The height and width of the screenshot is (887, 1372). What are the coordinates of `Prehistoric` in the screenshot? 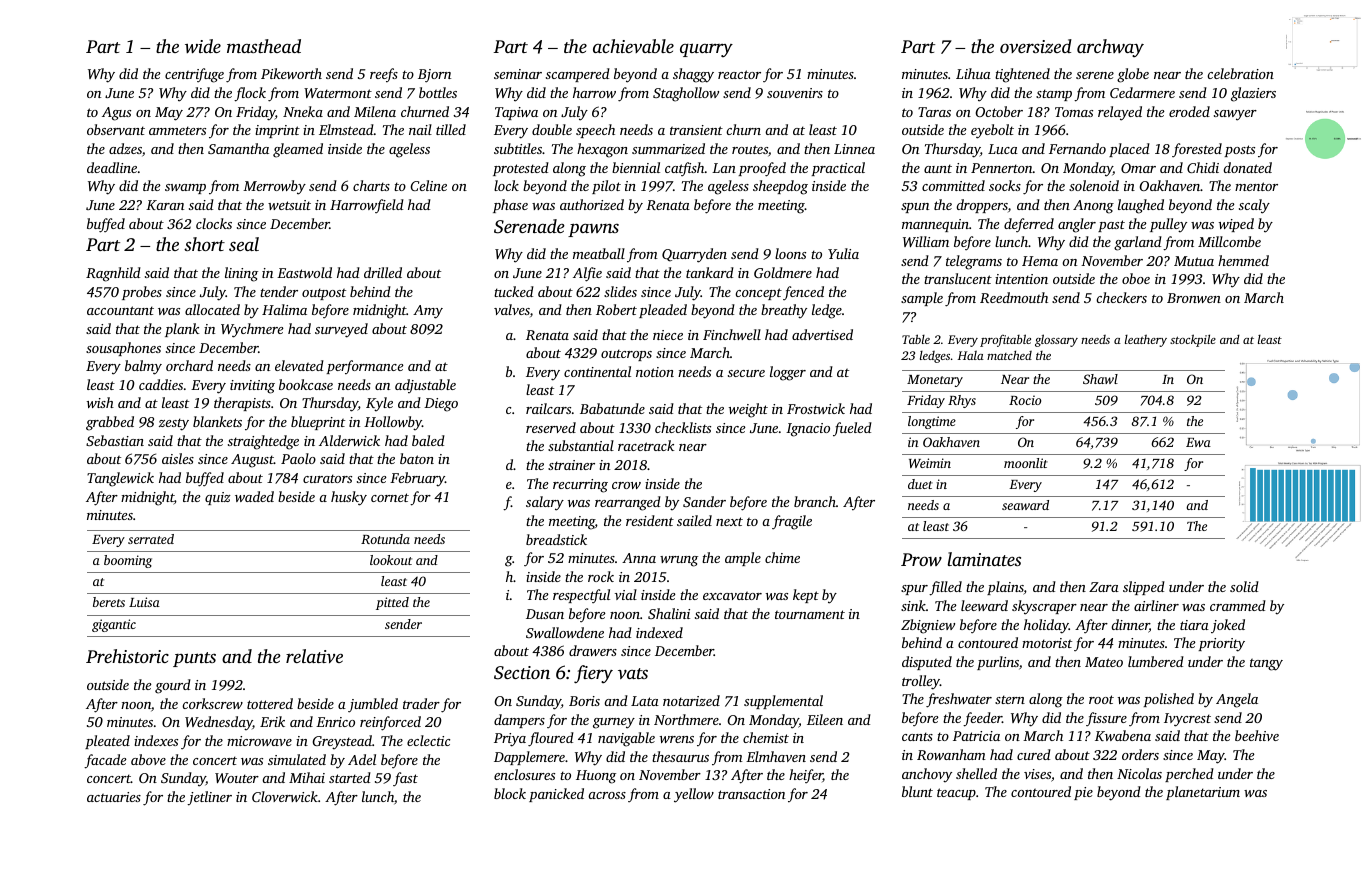 It's located at (127, 656).
